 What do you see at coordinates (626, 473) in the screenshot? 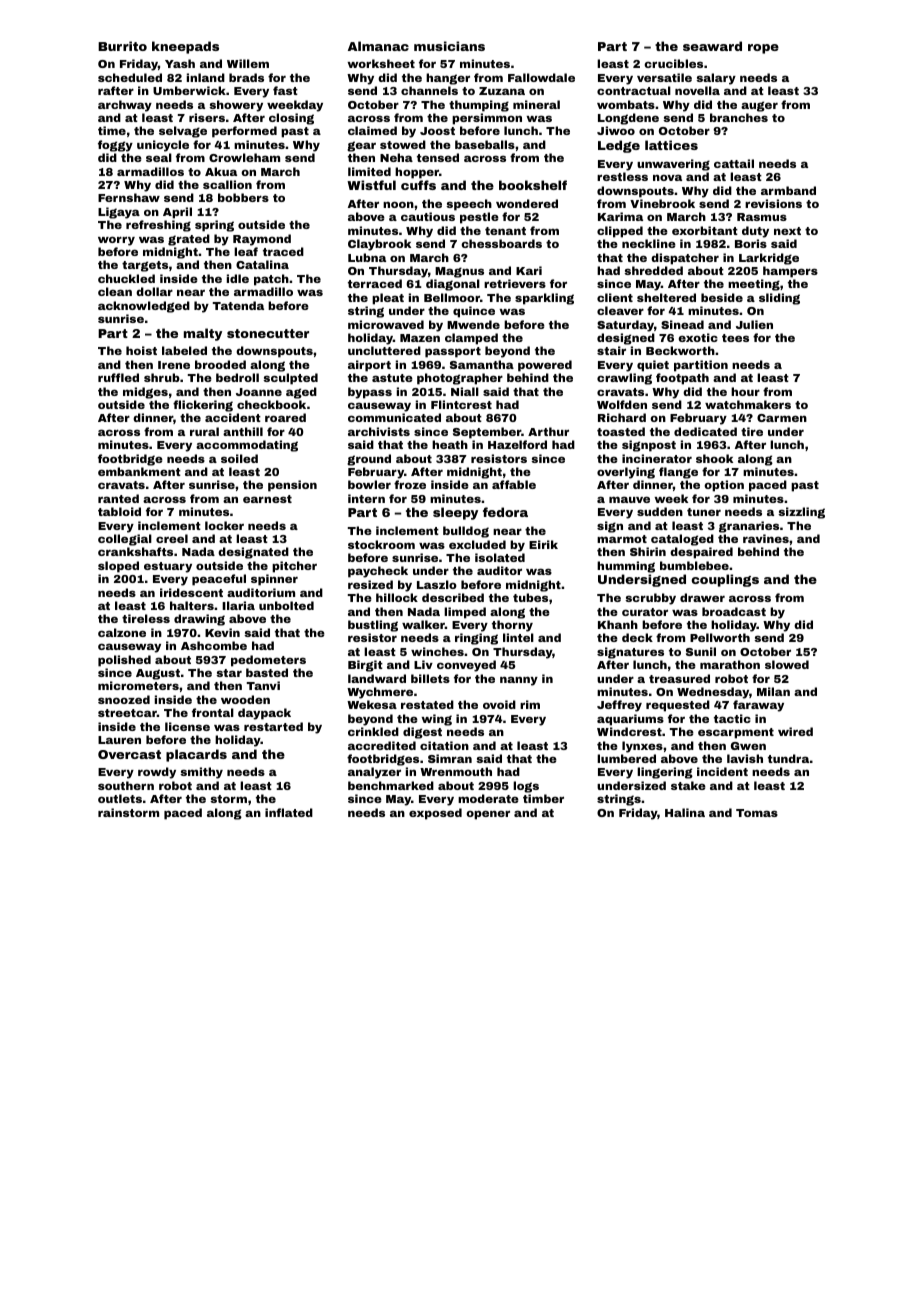
I see `overlying` at bounding box center [626, 473].
